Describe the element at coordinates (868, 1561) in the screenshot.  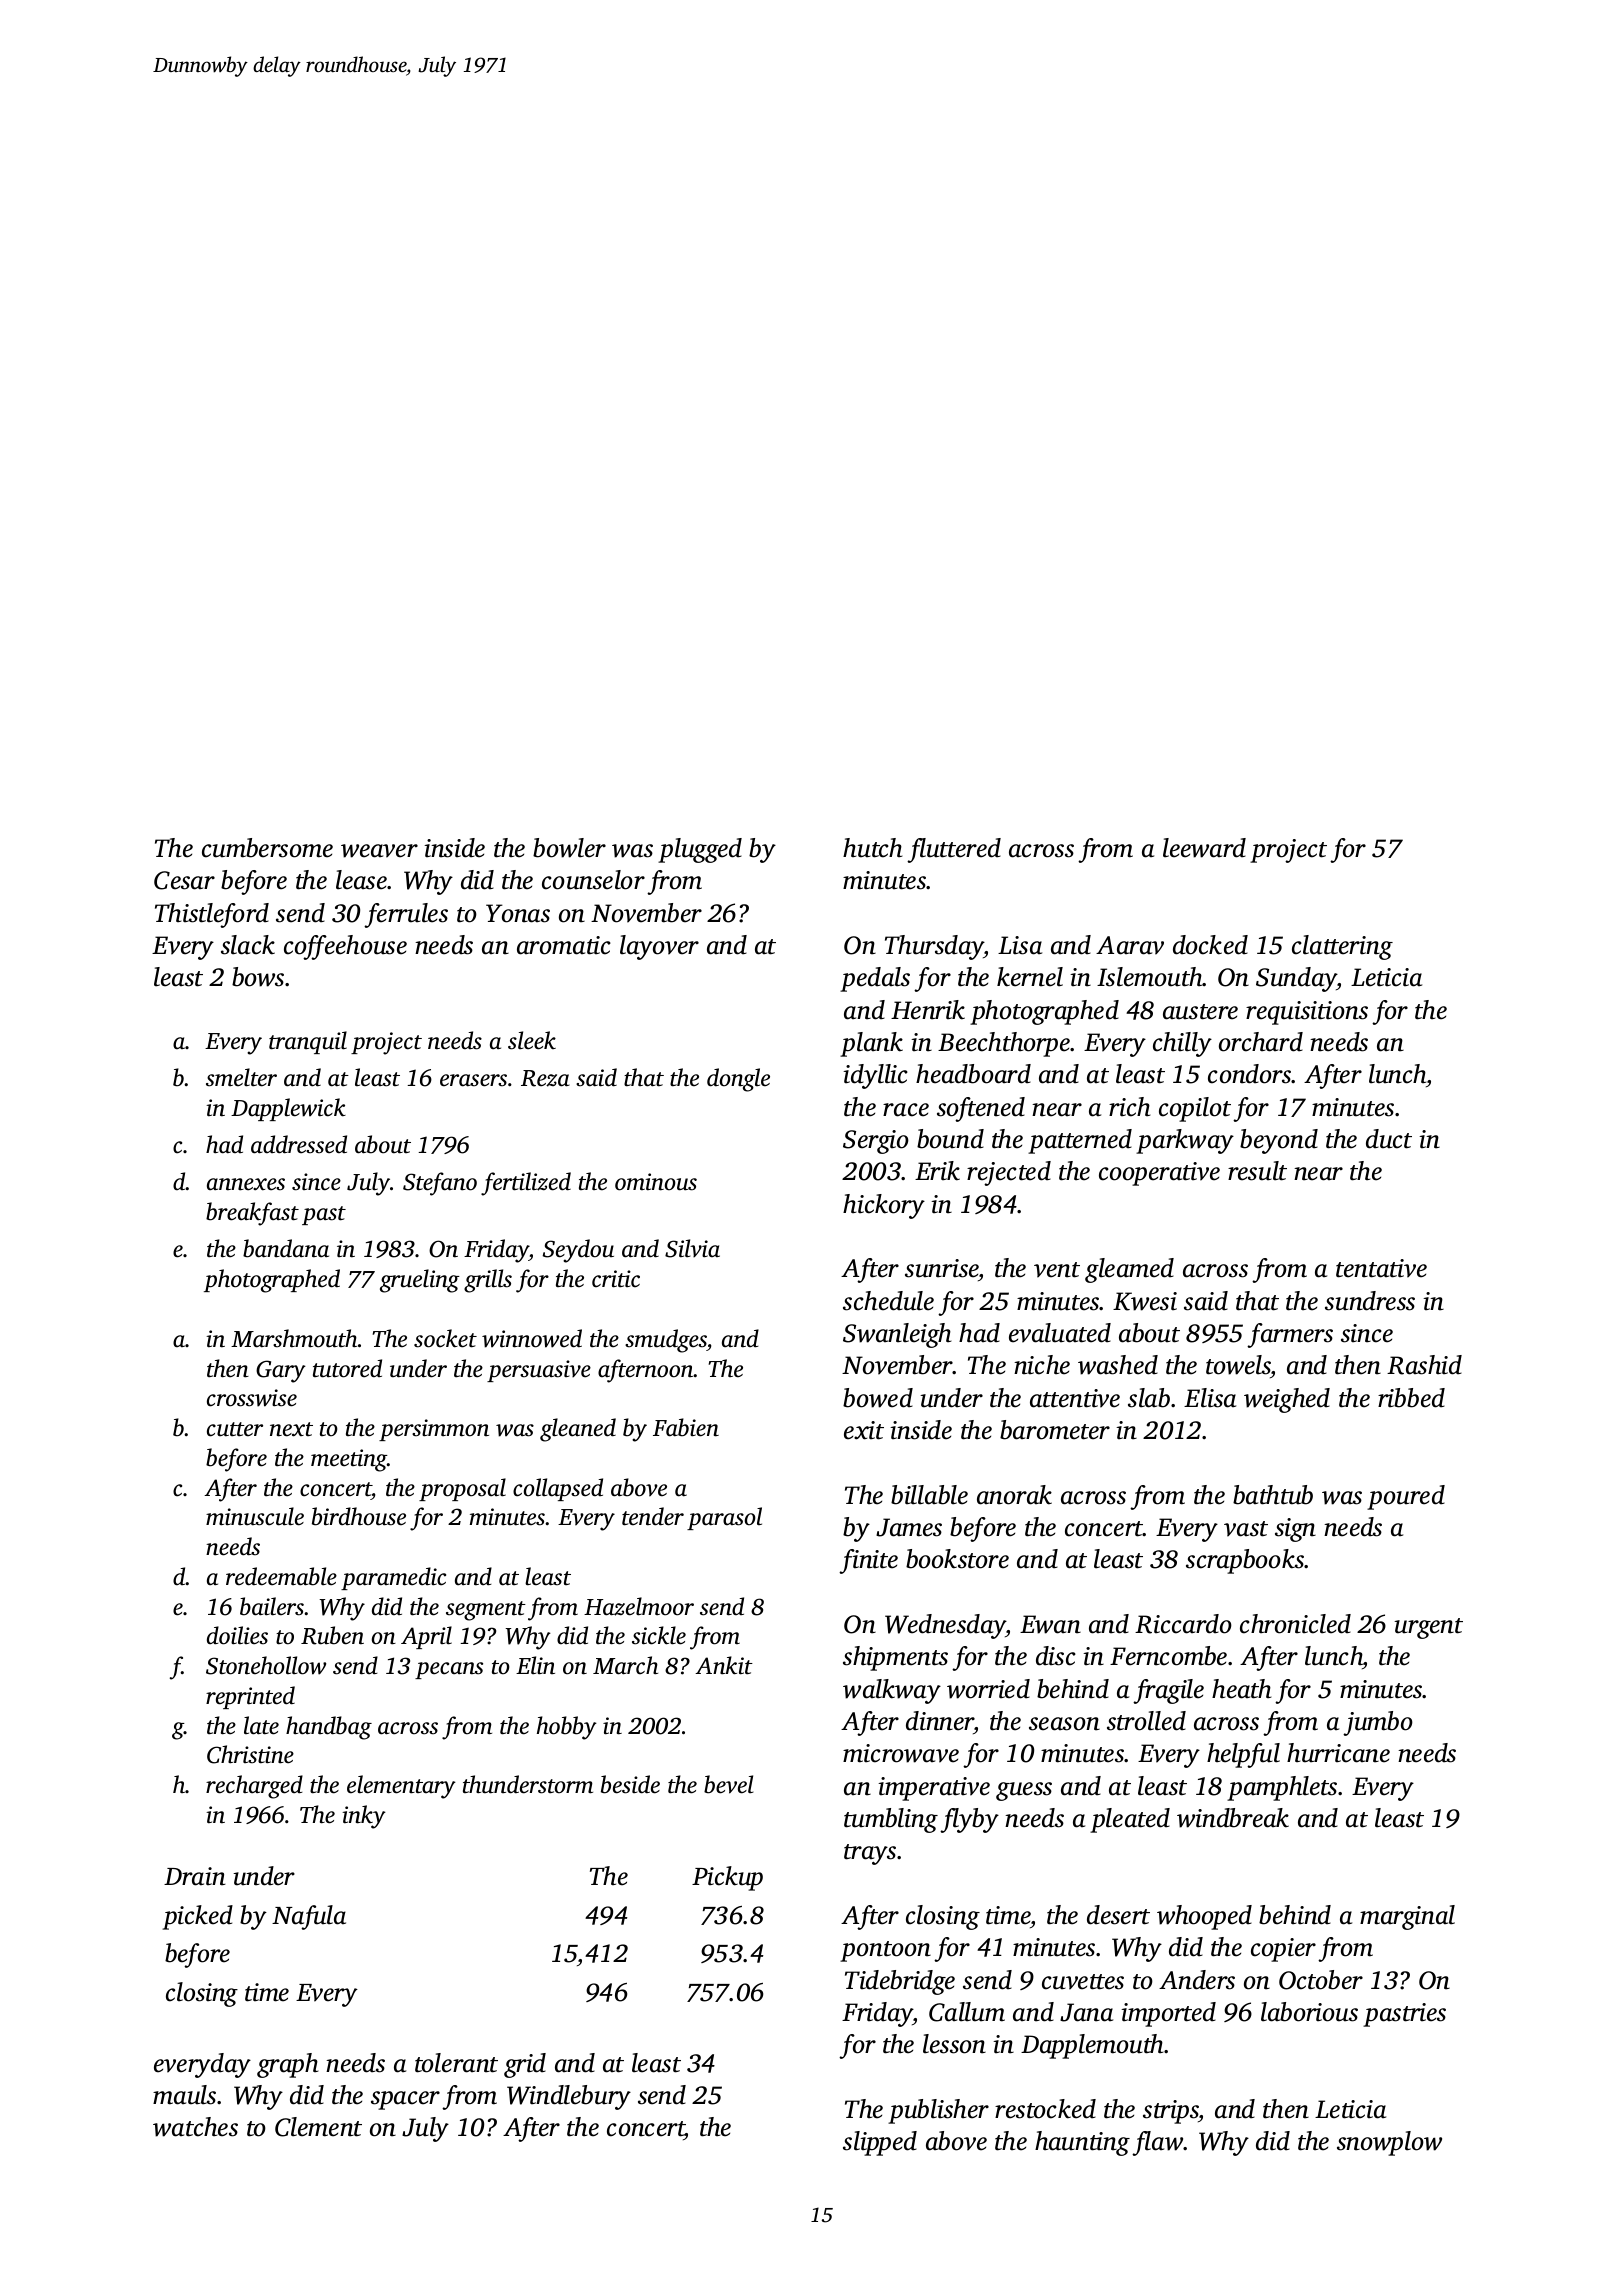
I see `finite` at that location.
